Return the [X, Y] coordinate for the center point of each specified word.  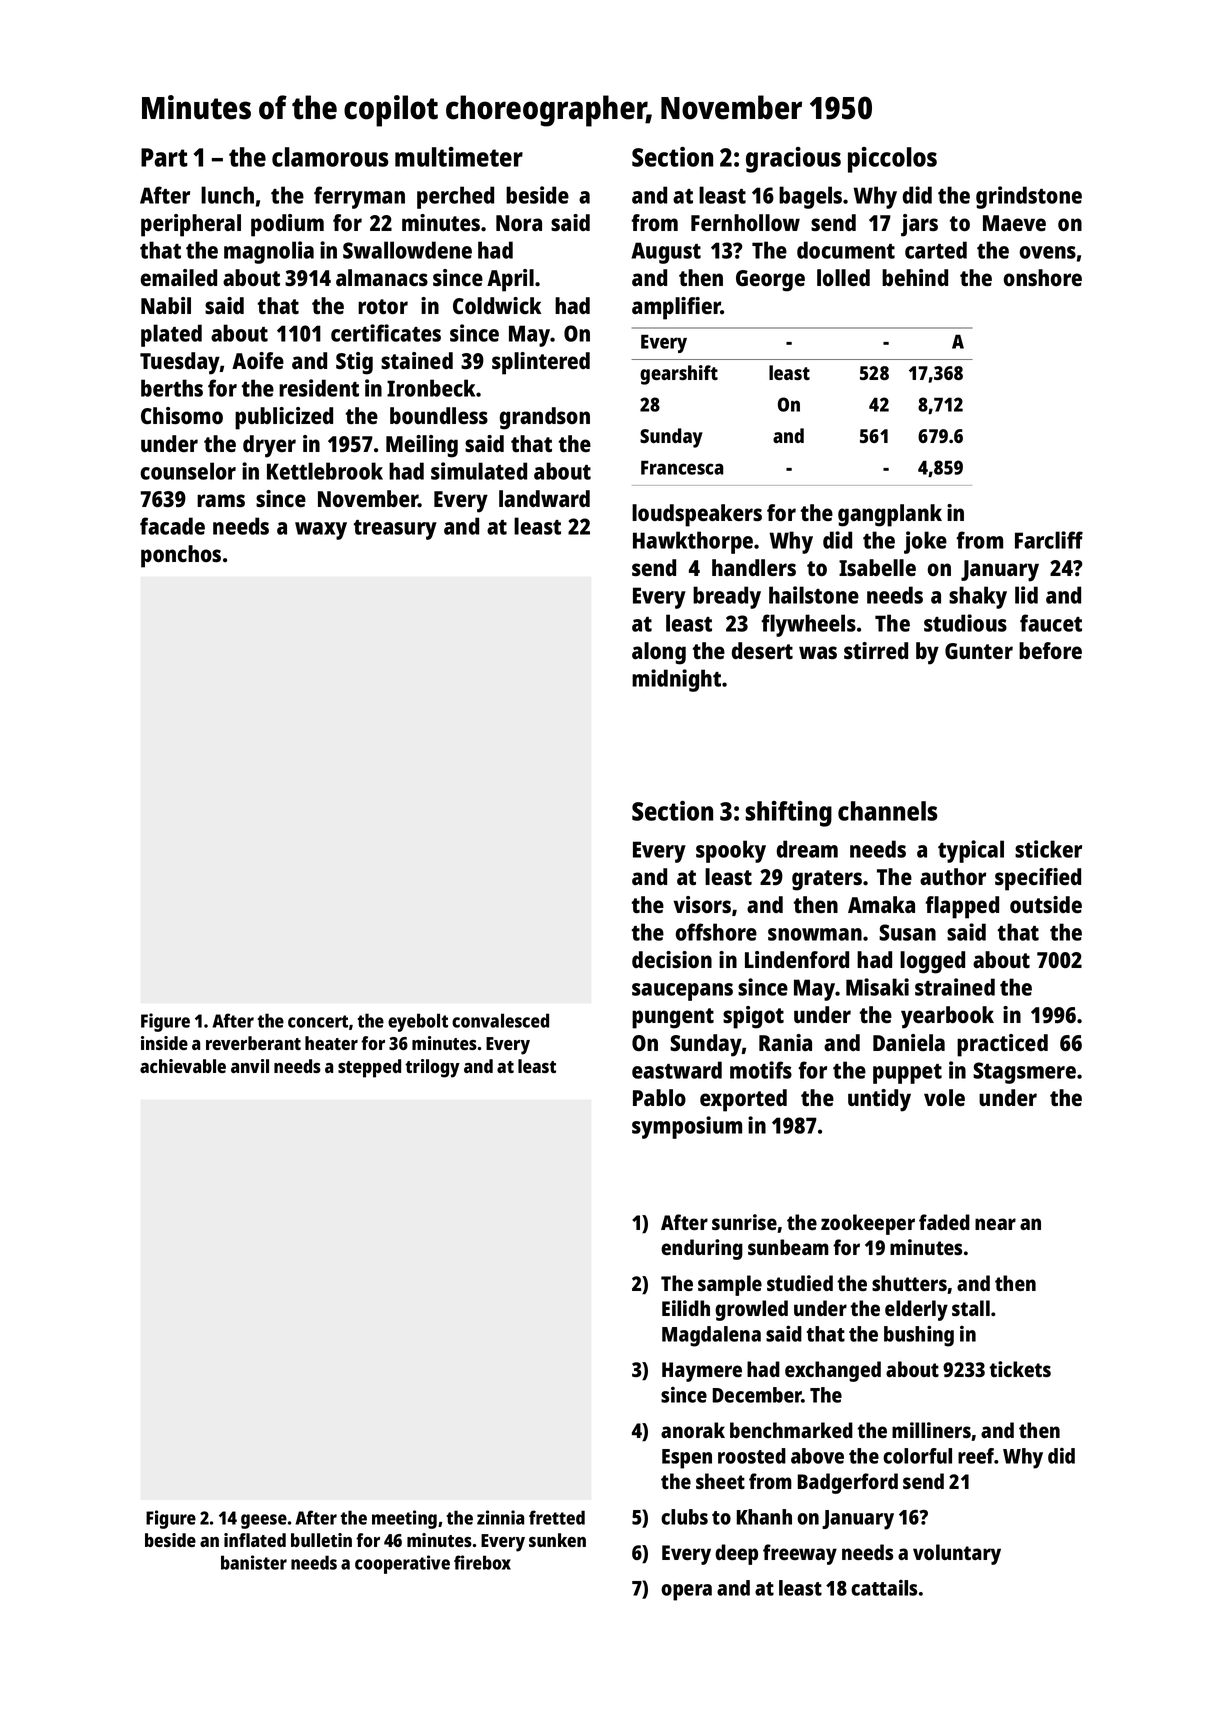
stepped [369, 1068]
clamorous [330, 157]
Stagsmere [1024, 1073]
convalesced [500, 1020]
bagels [810, 197]
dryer [269, 446]
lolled [843, 277]
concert [318, 1021]
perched [455, 197]
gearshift [679, 375]
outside [1046, 904]
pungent [673, 1018]
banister [254, 1562]
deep [736, 1554]
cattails [884, 1588]
